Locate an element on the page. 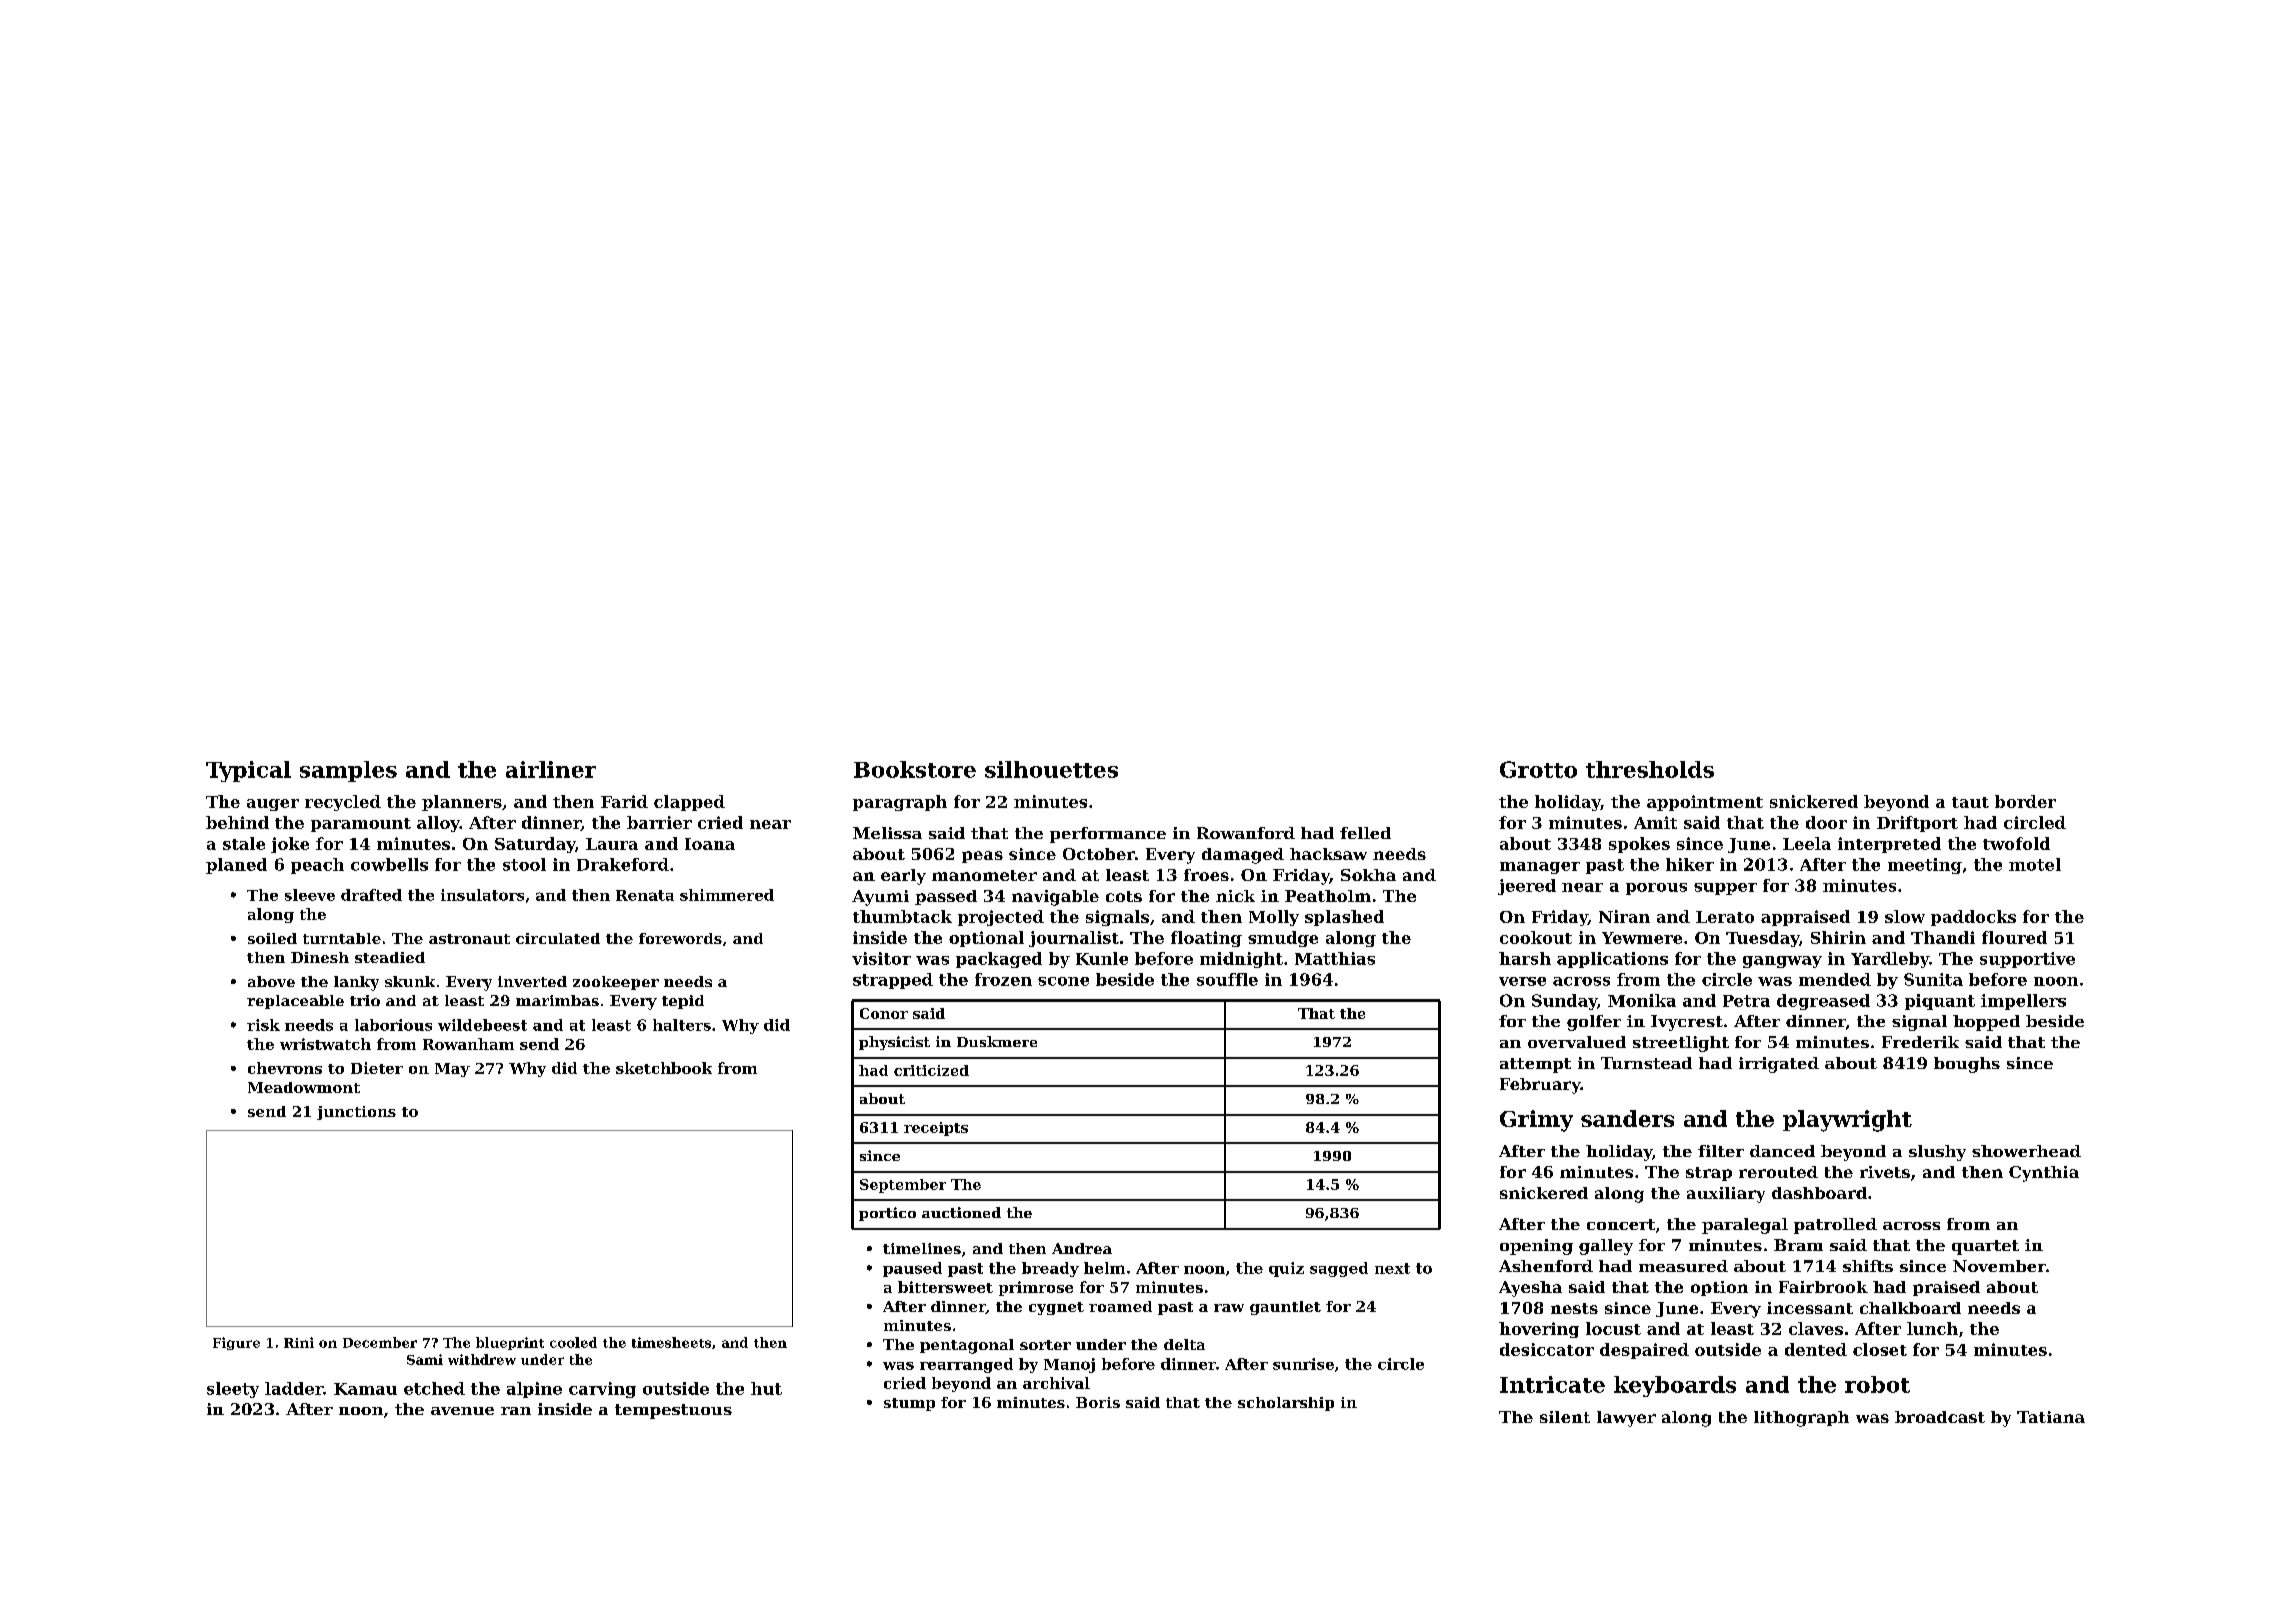 This page has height=1620, width=2292. lunch is located at coordinates (1932, 1328).
